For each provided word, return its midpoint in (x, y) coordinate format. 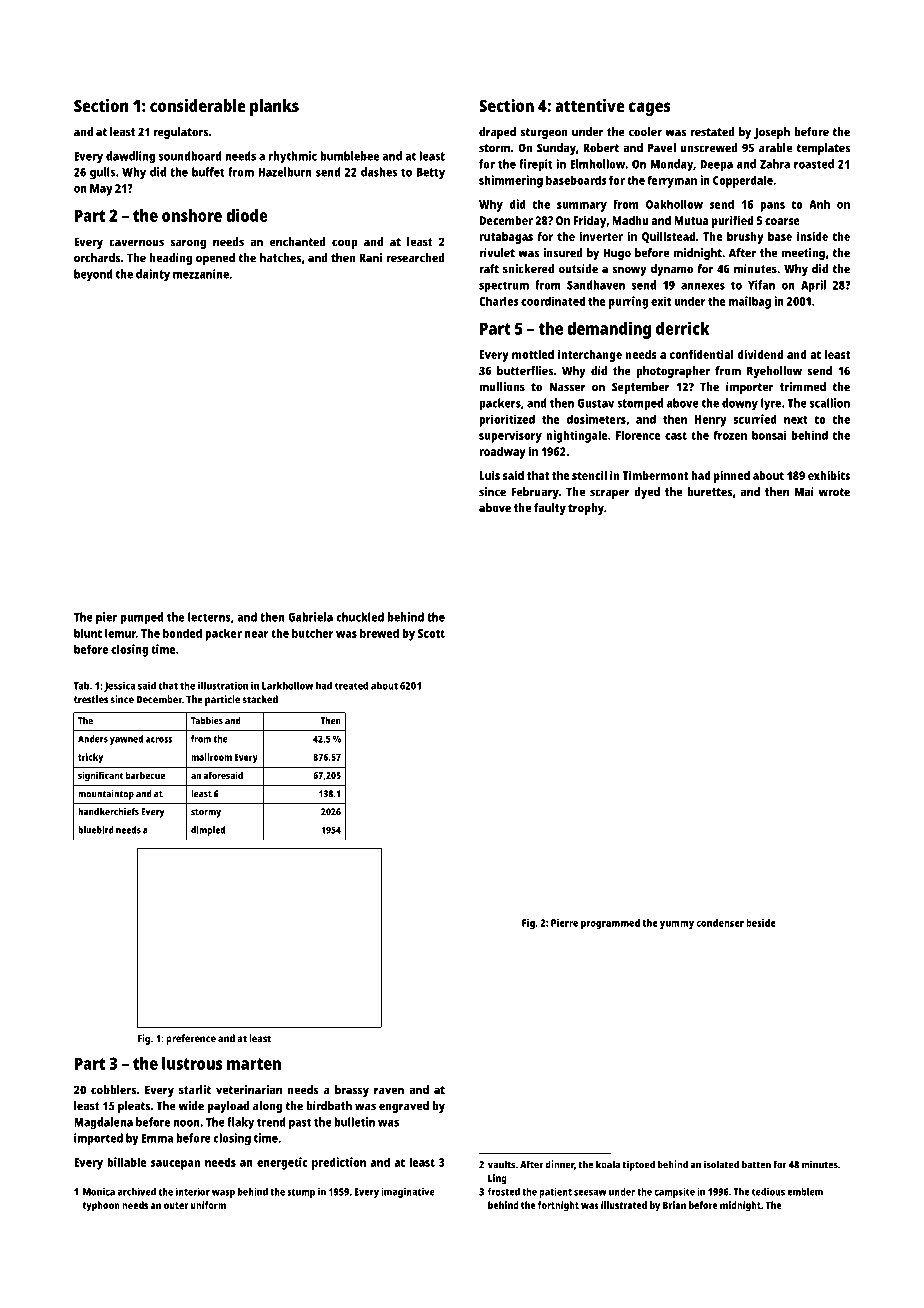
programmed (610, 924)
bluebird (96, 830)
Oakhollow (674, 204)
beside (761, 923)
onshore (192, 215)
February (535, 493)
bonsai (769, 435)
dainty (153, 275)
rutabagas (506, 238)
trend (271, 1122)
